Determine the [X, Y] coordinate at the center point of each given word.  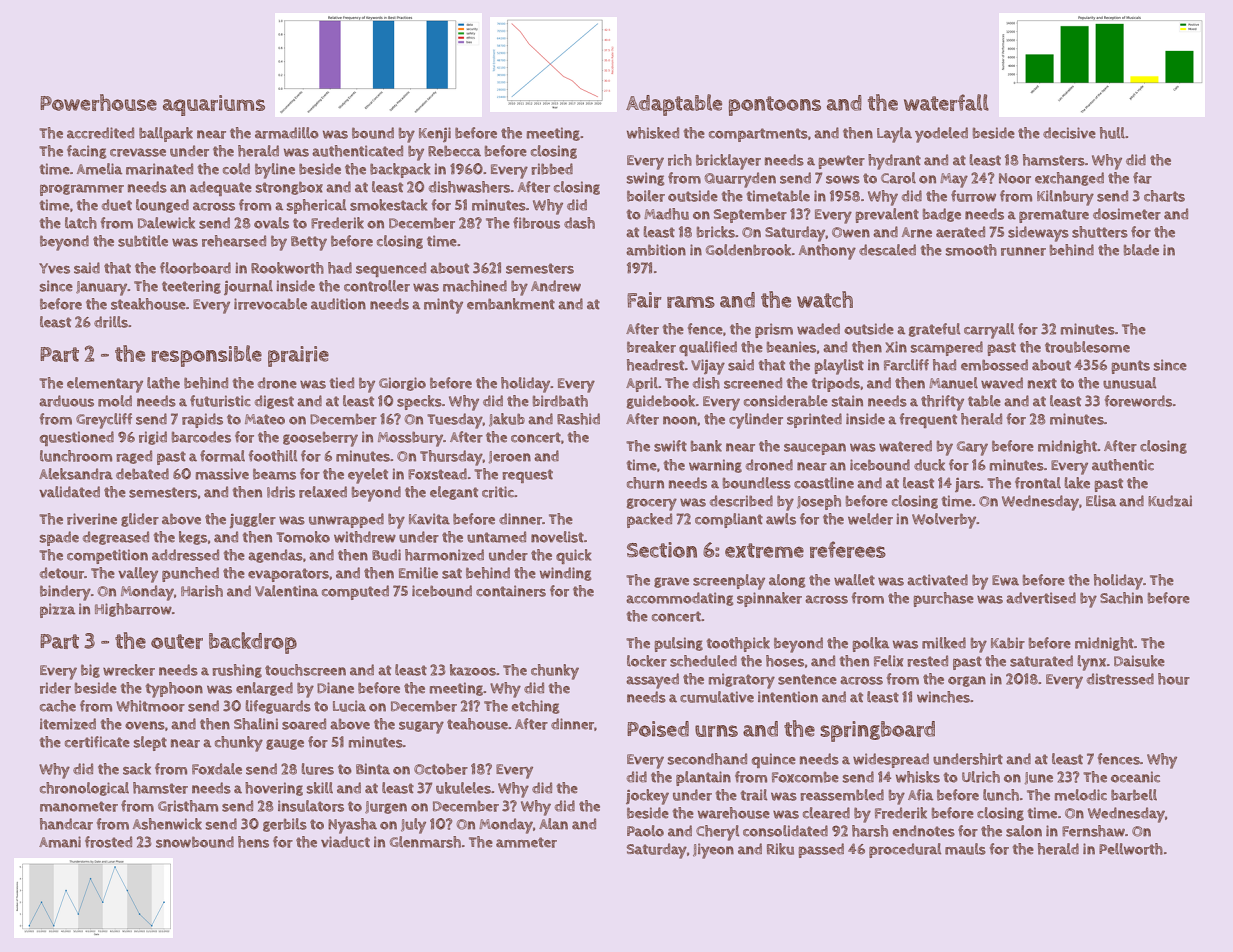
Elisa [1101, 501]
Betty [309, 243]
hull [1112, 133]
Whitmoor [150, 706]
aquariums [214, 105]
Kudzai [1170, 501]
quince [774, 760]
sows [843, 180]
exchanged [1069, 179]
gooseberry [320, 439]
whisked [653, 133]
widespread [891, 760]
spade [59, 538]
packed [649, 520]
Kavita [429, 519]
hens [253, 842]
